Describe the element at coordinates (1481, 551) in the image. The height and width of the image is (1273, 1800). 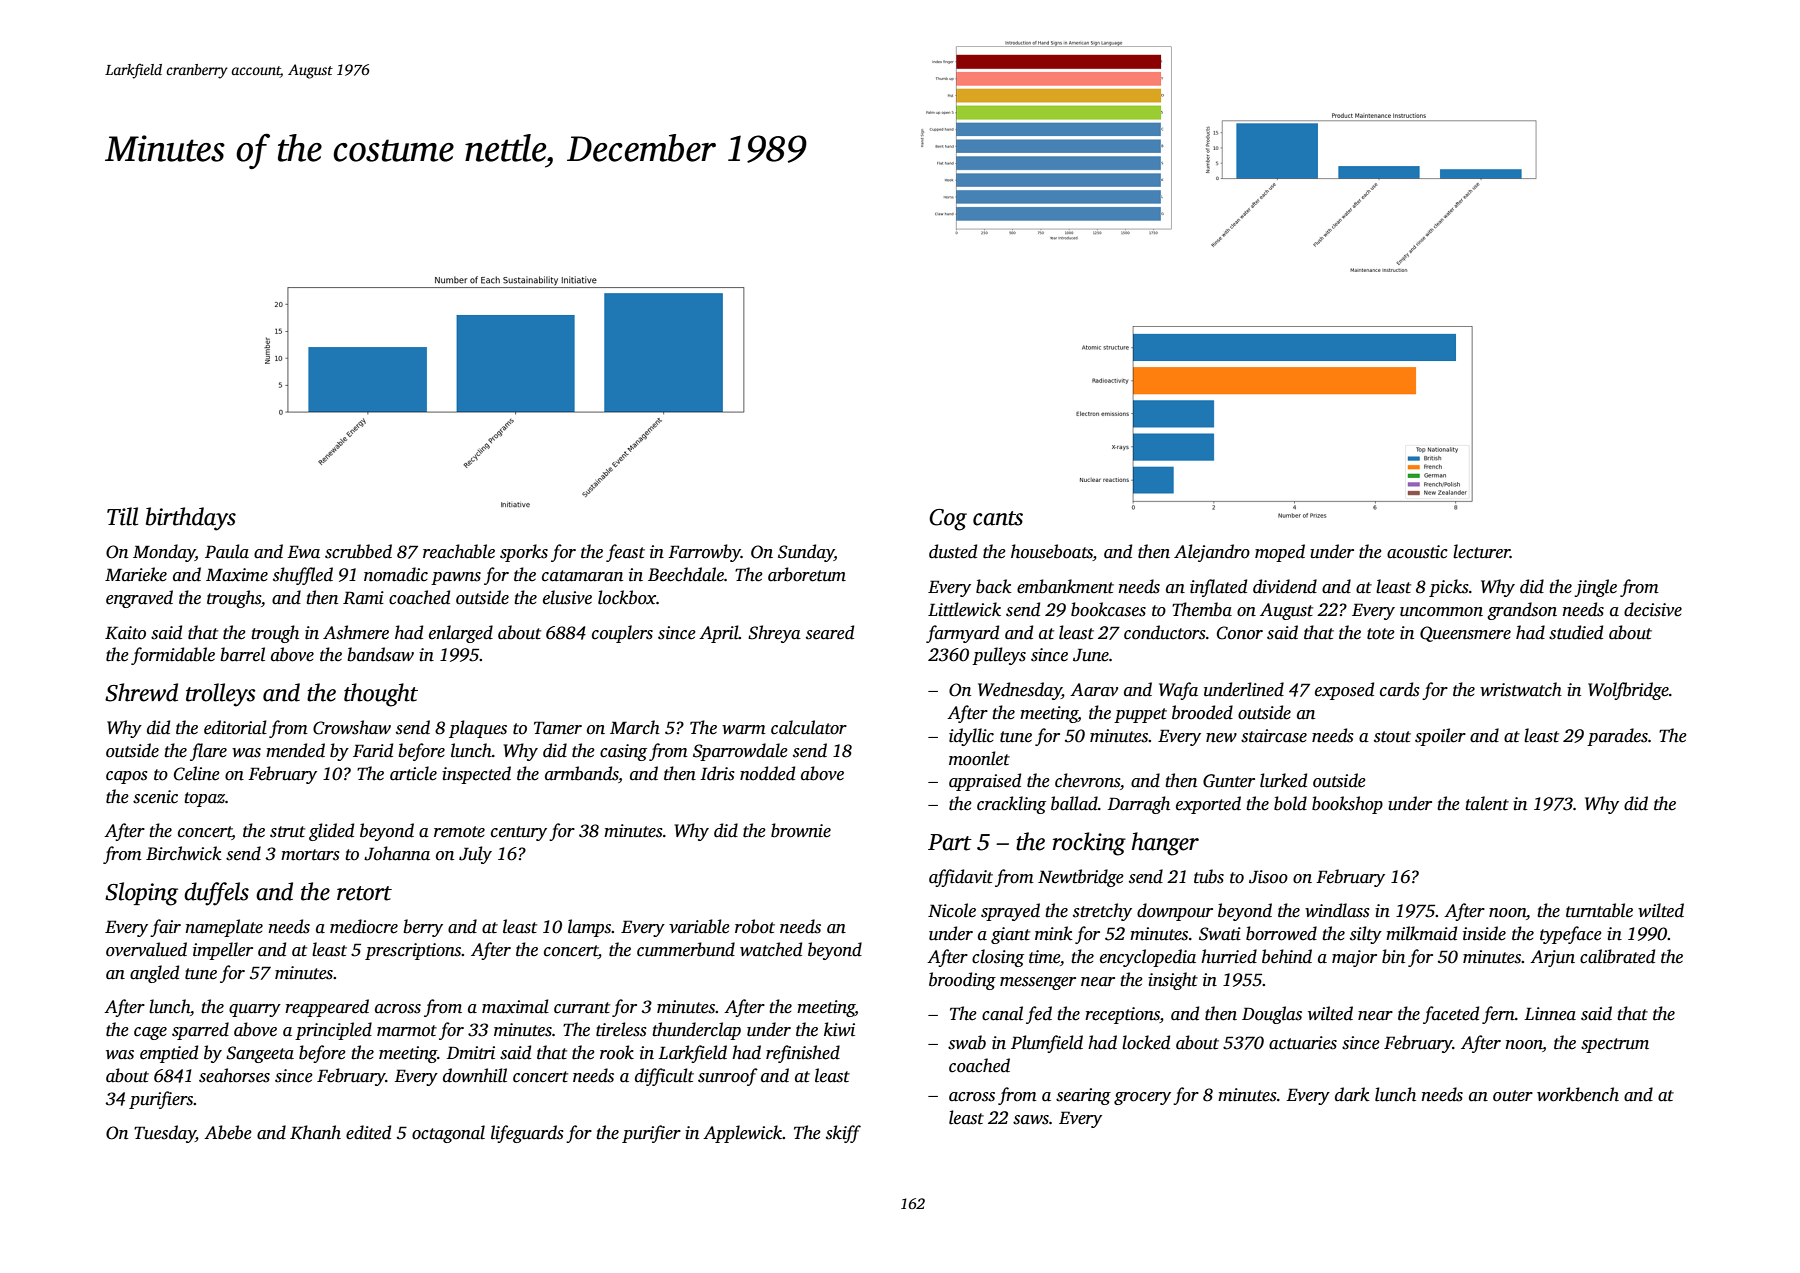
I see `lecturer` at that location.
